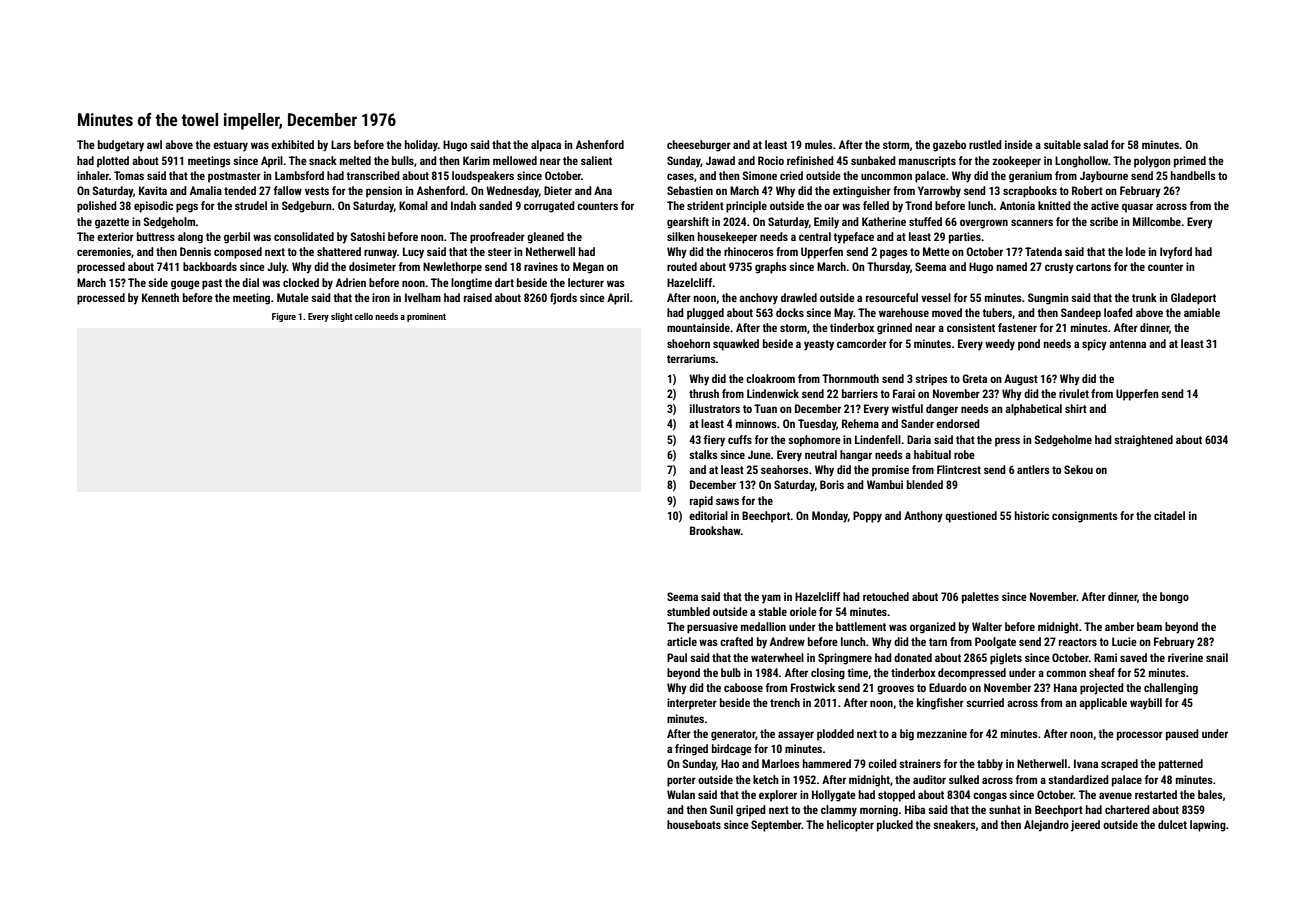  Describe the element at coordinates (694, 824) in the document. I see `houseboats` at that location.
